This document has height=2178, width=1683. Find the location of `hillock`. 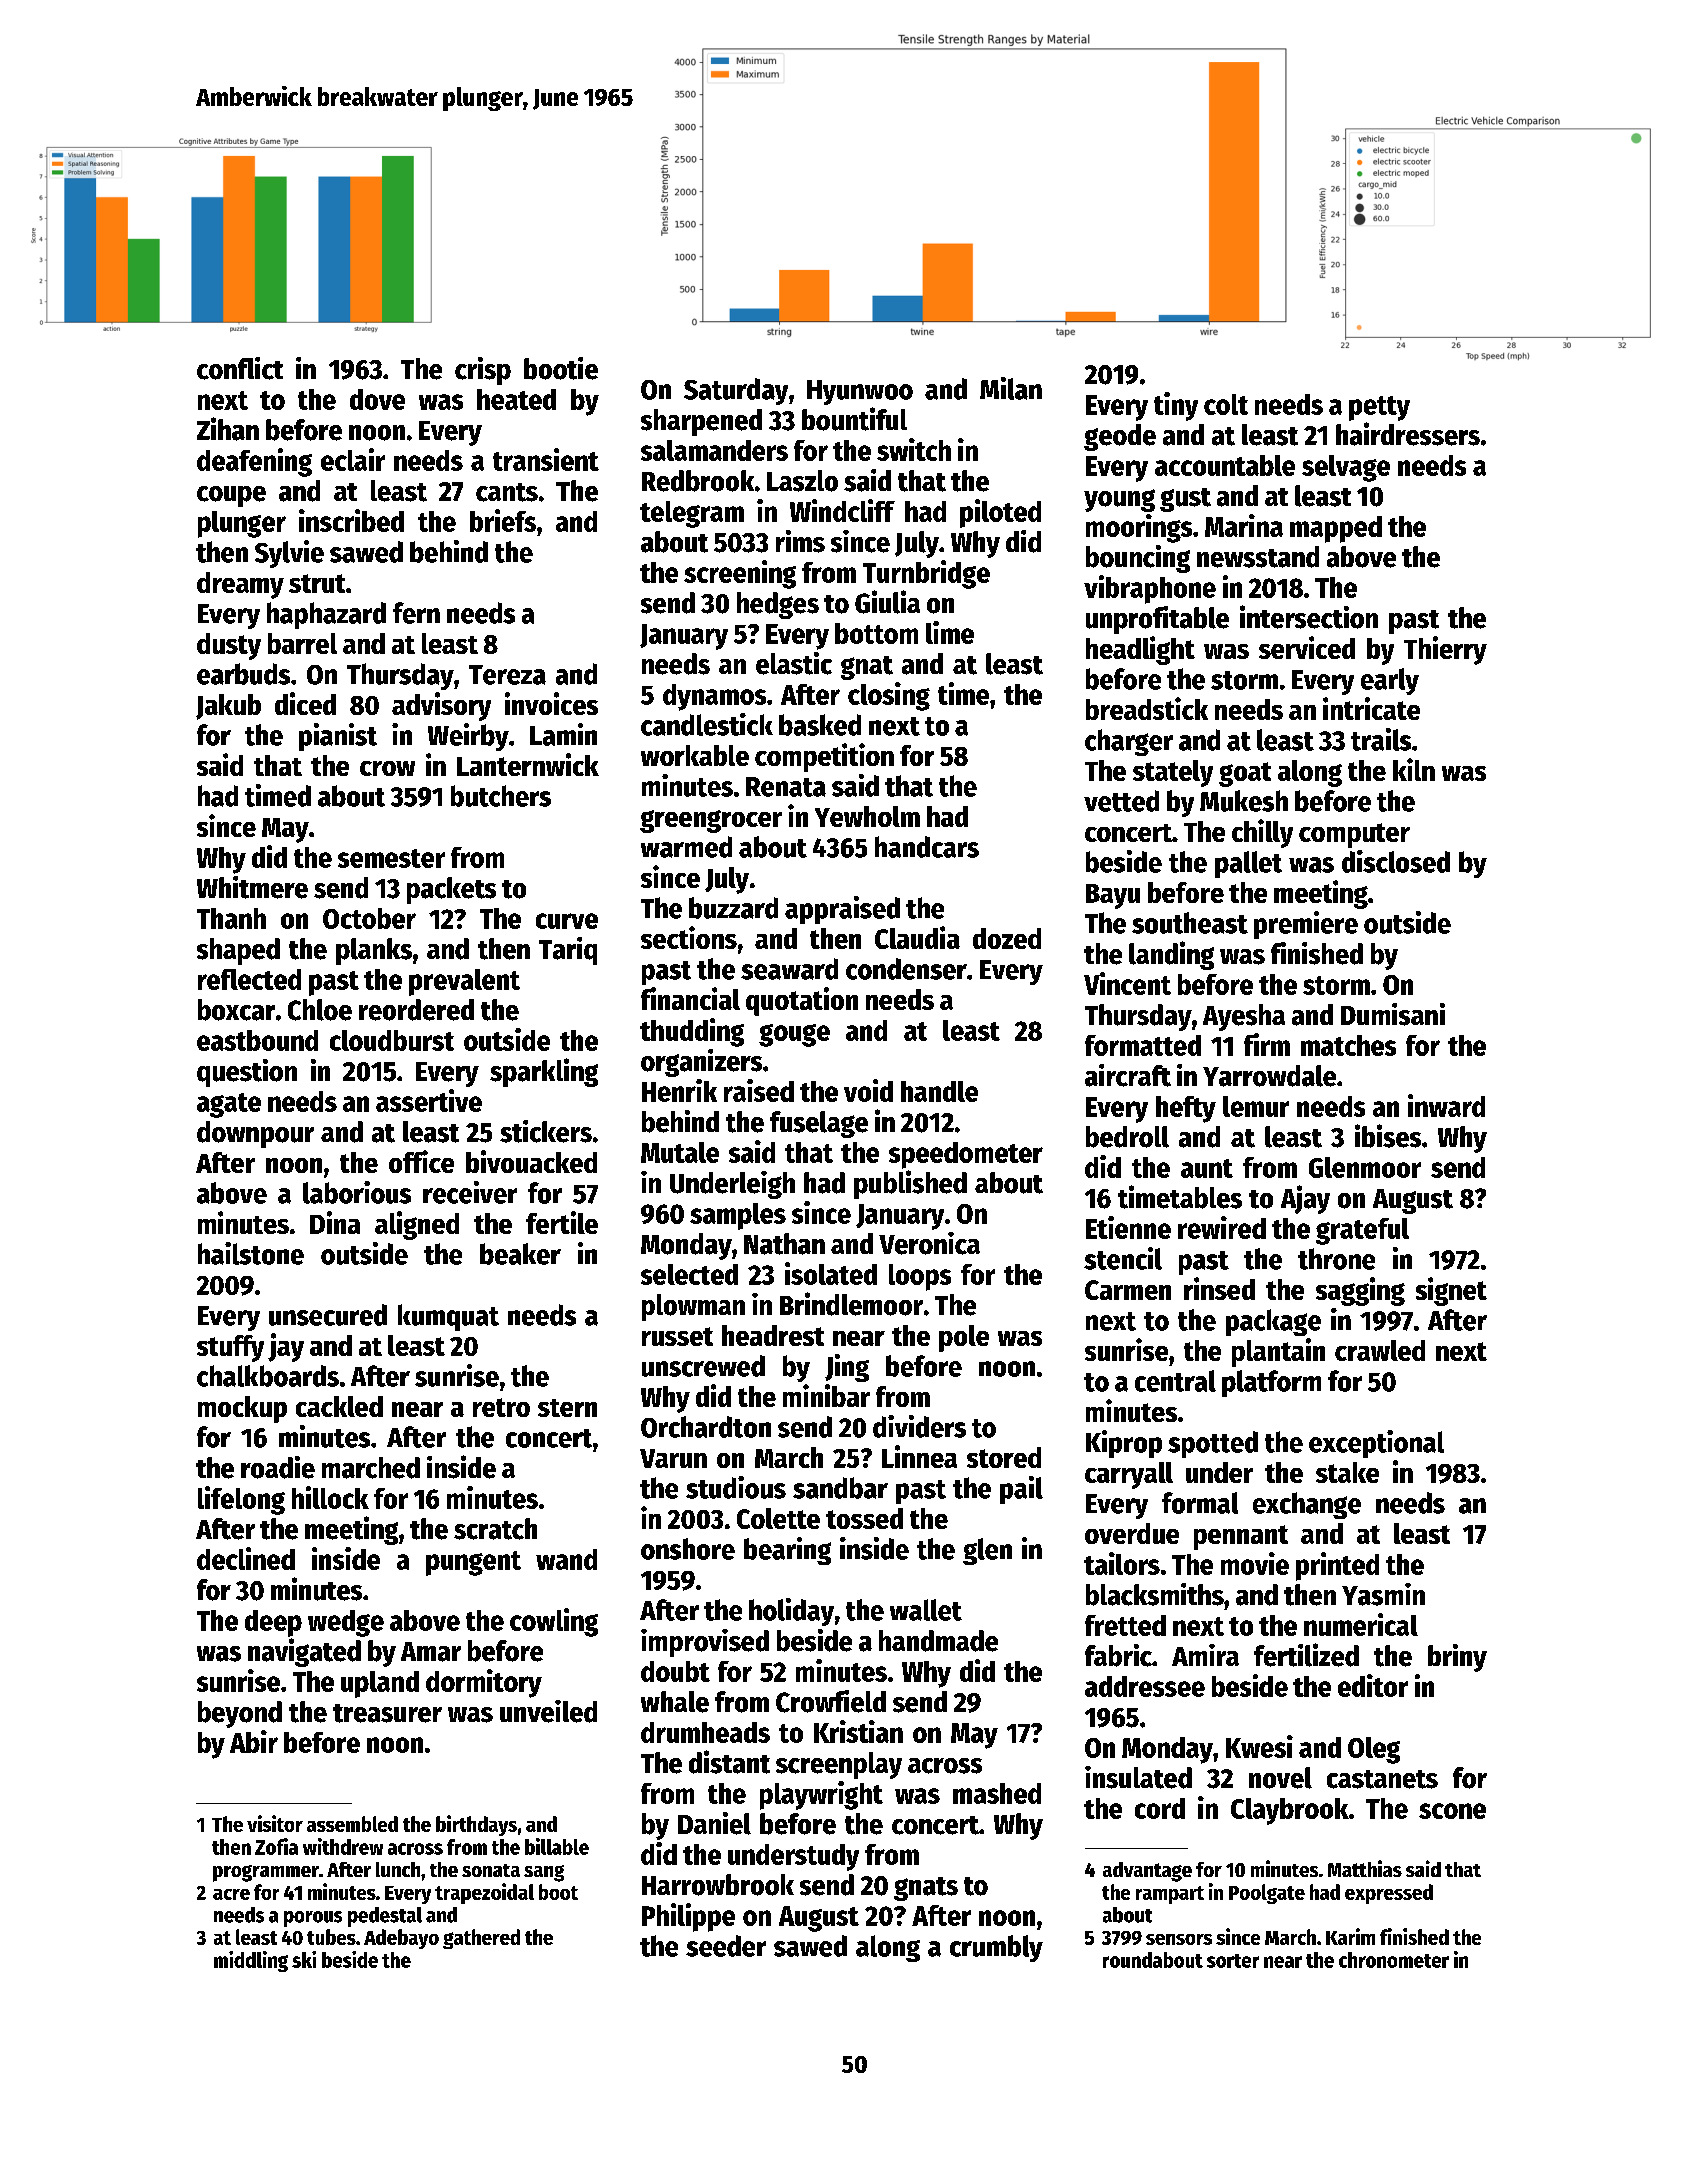

hillock is located at coordinates (330, 1497).
